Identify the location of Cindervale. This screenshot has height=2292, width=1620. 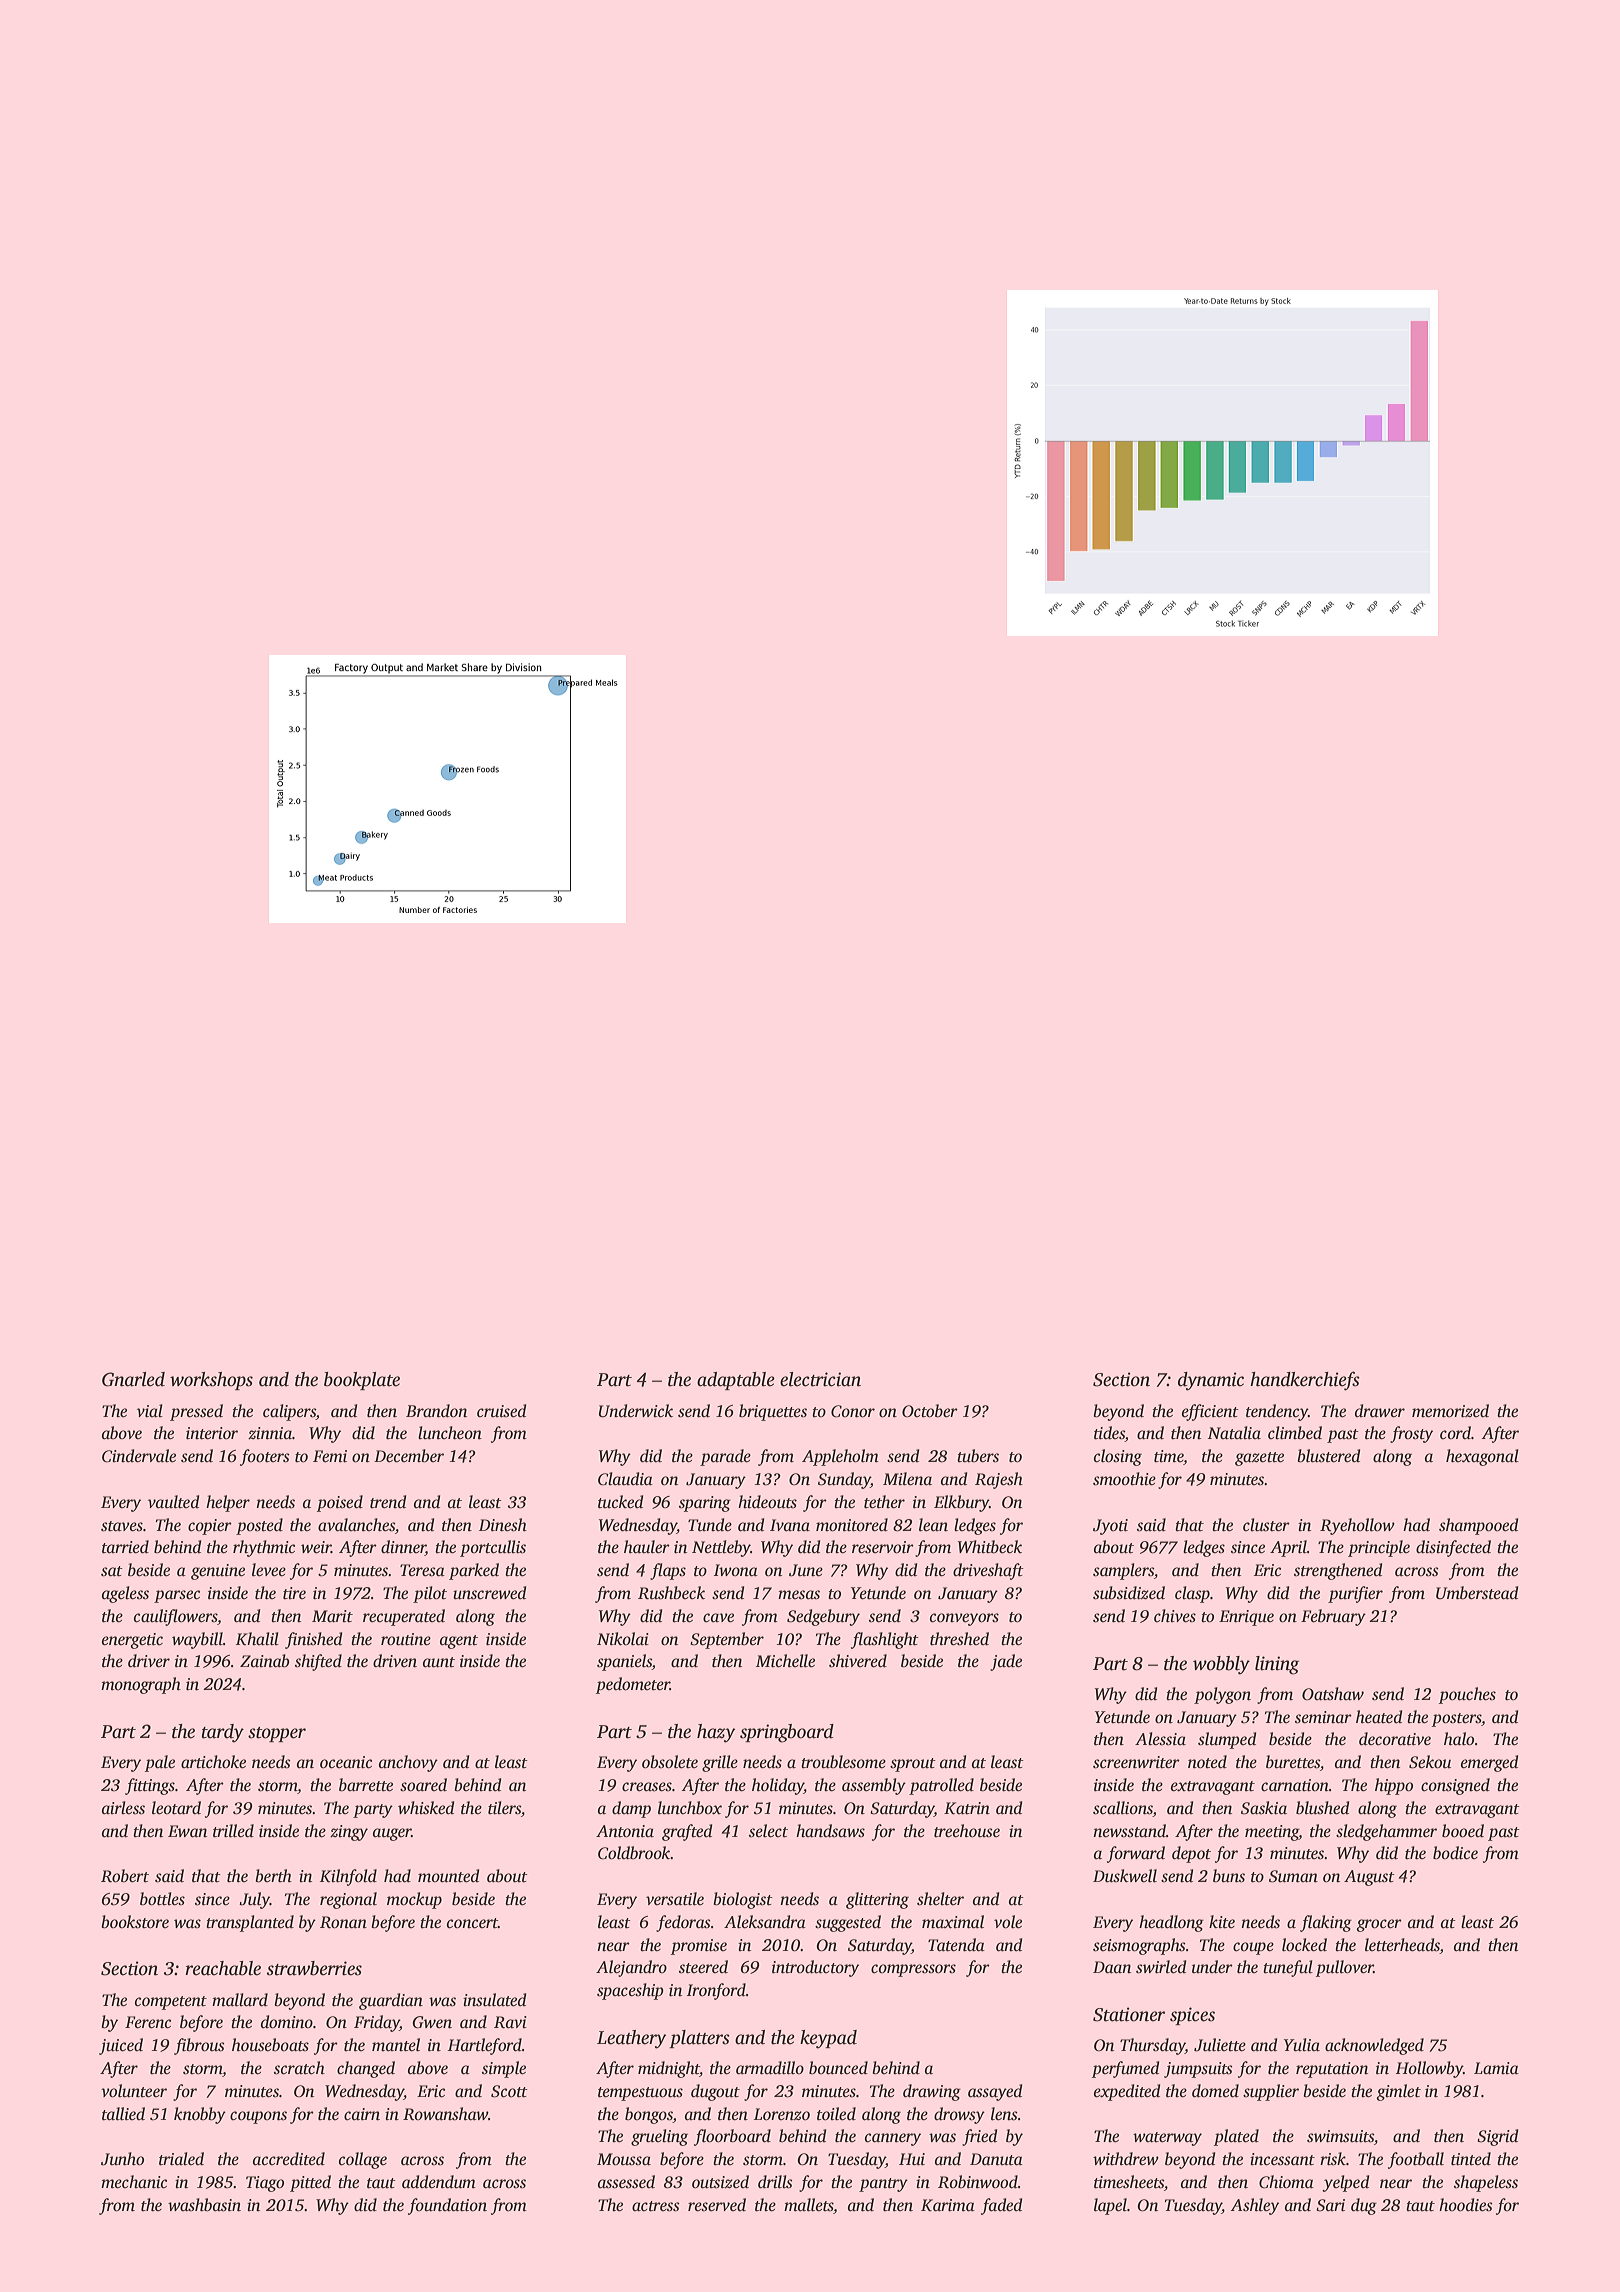
(139, 1456).
